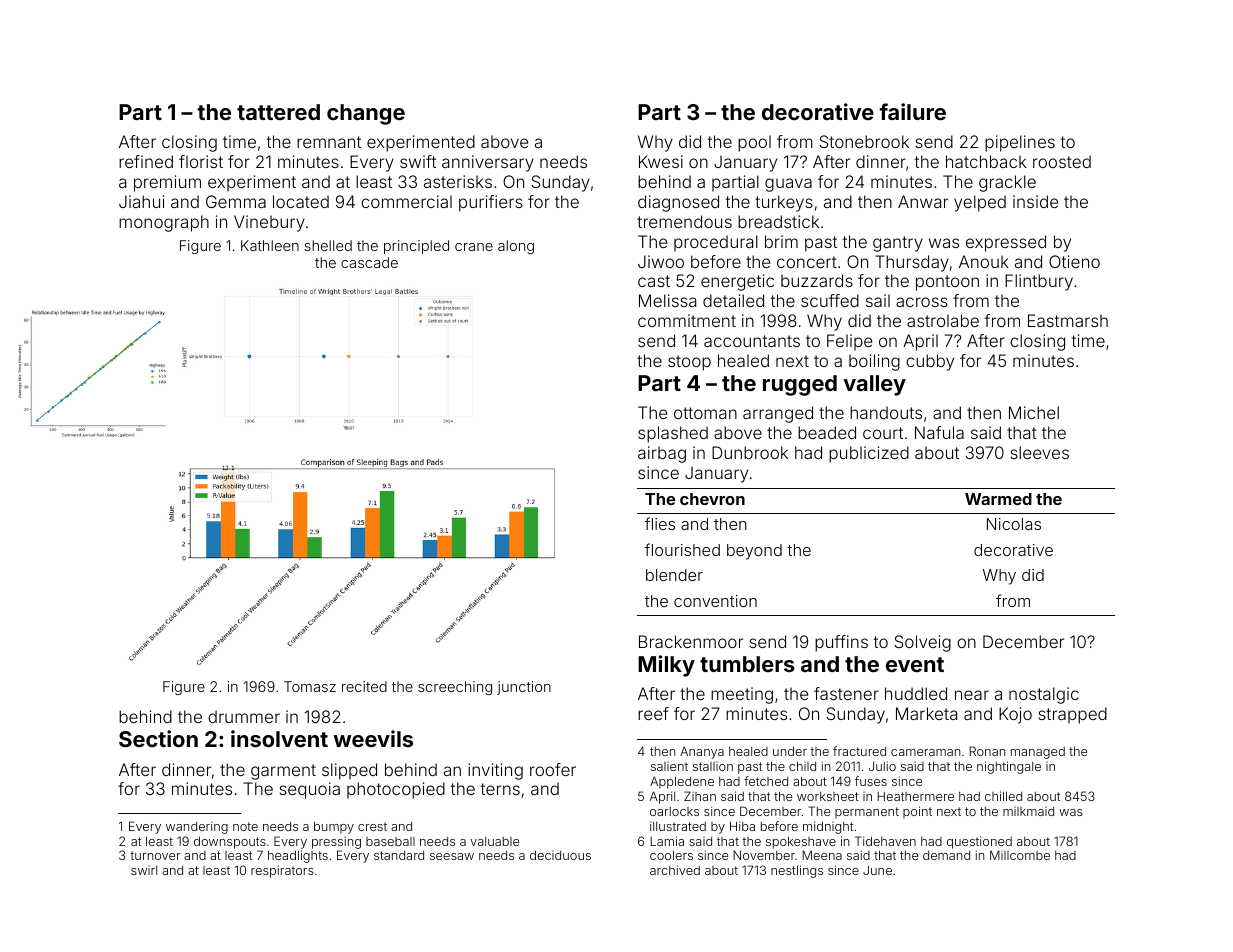 The height and width of the image is (952, 1233). Describe the element at coordinates (912, 111) in the image. I see `failure` at that location.
